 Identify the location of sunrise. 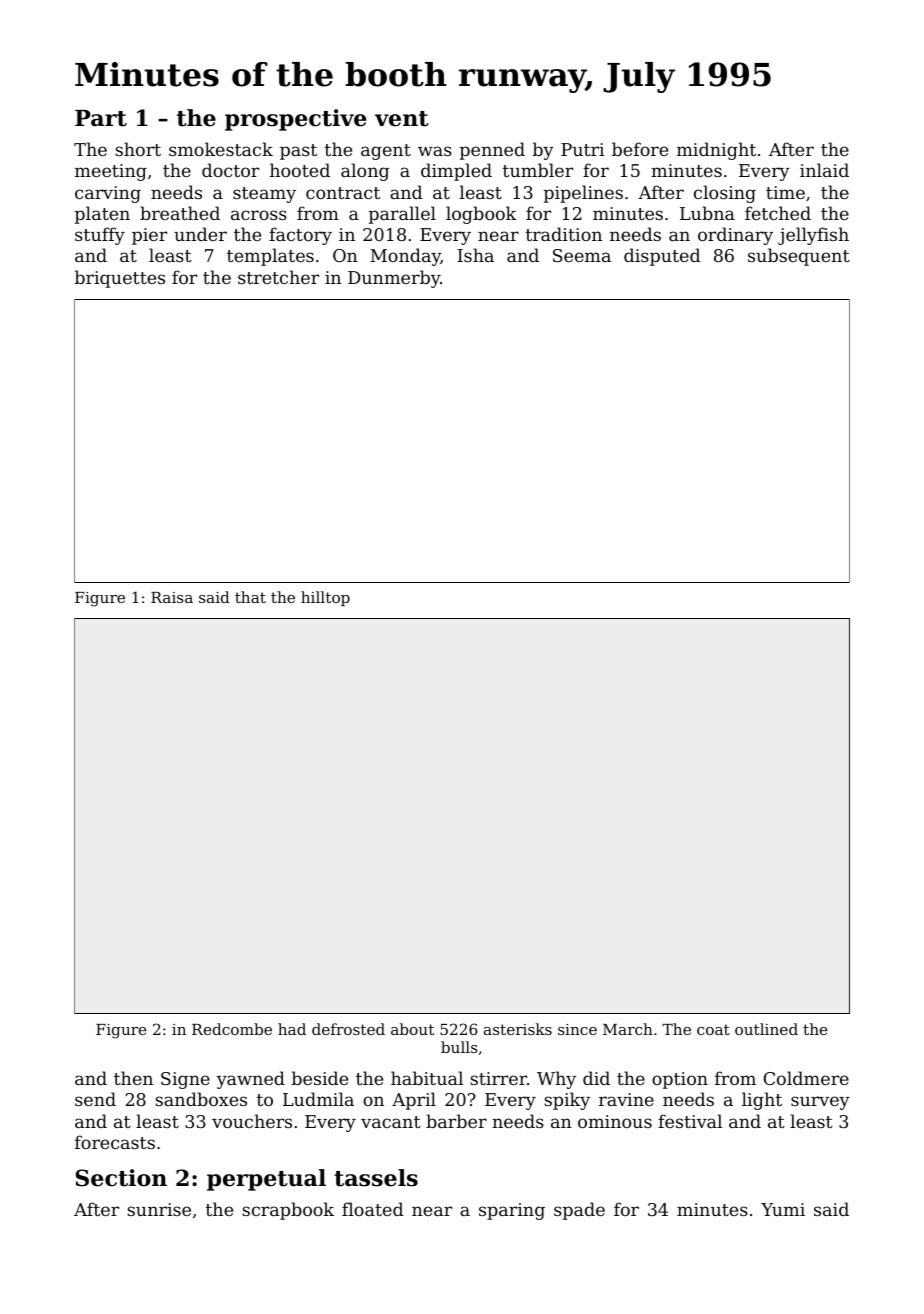
(159, 1209).
